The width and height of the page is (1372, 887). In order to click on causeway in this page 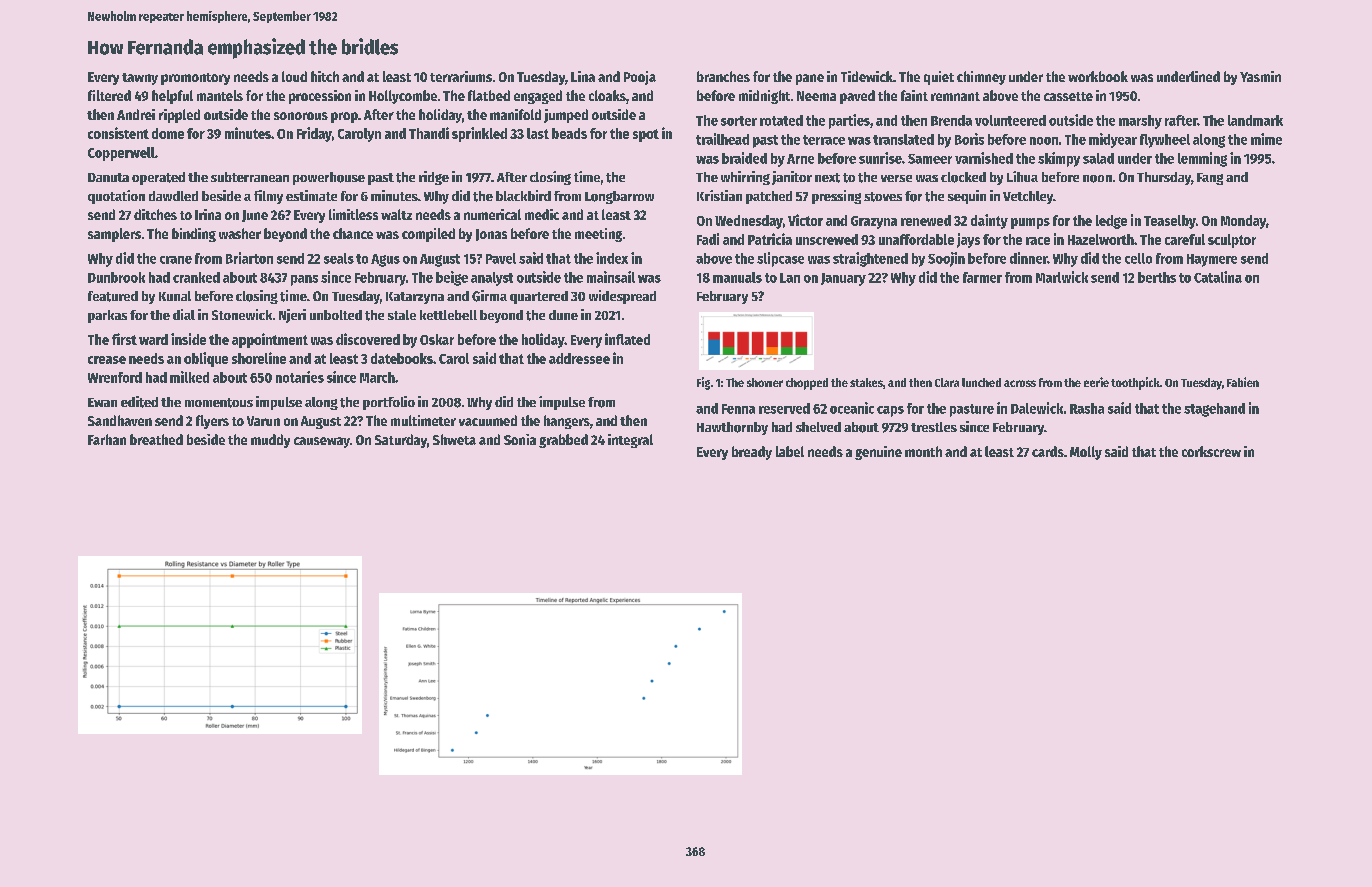, I will do `click(322, 442)`.
